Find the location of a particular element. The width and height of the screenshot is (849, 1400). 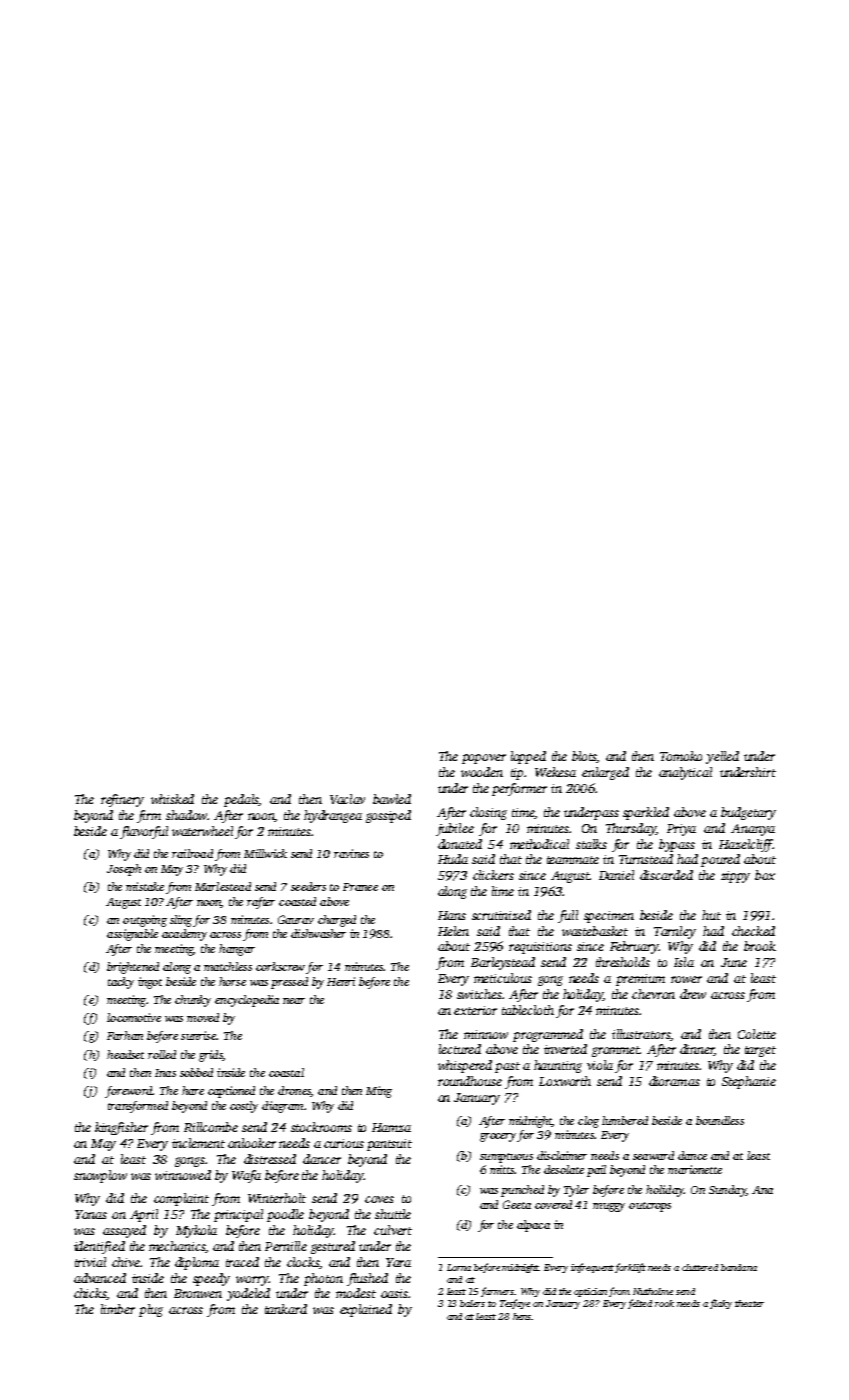

brightened is located at coordinates (133, 968).
